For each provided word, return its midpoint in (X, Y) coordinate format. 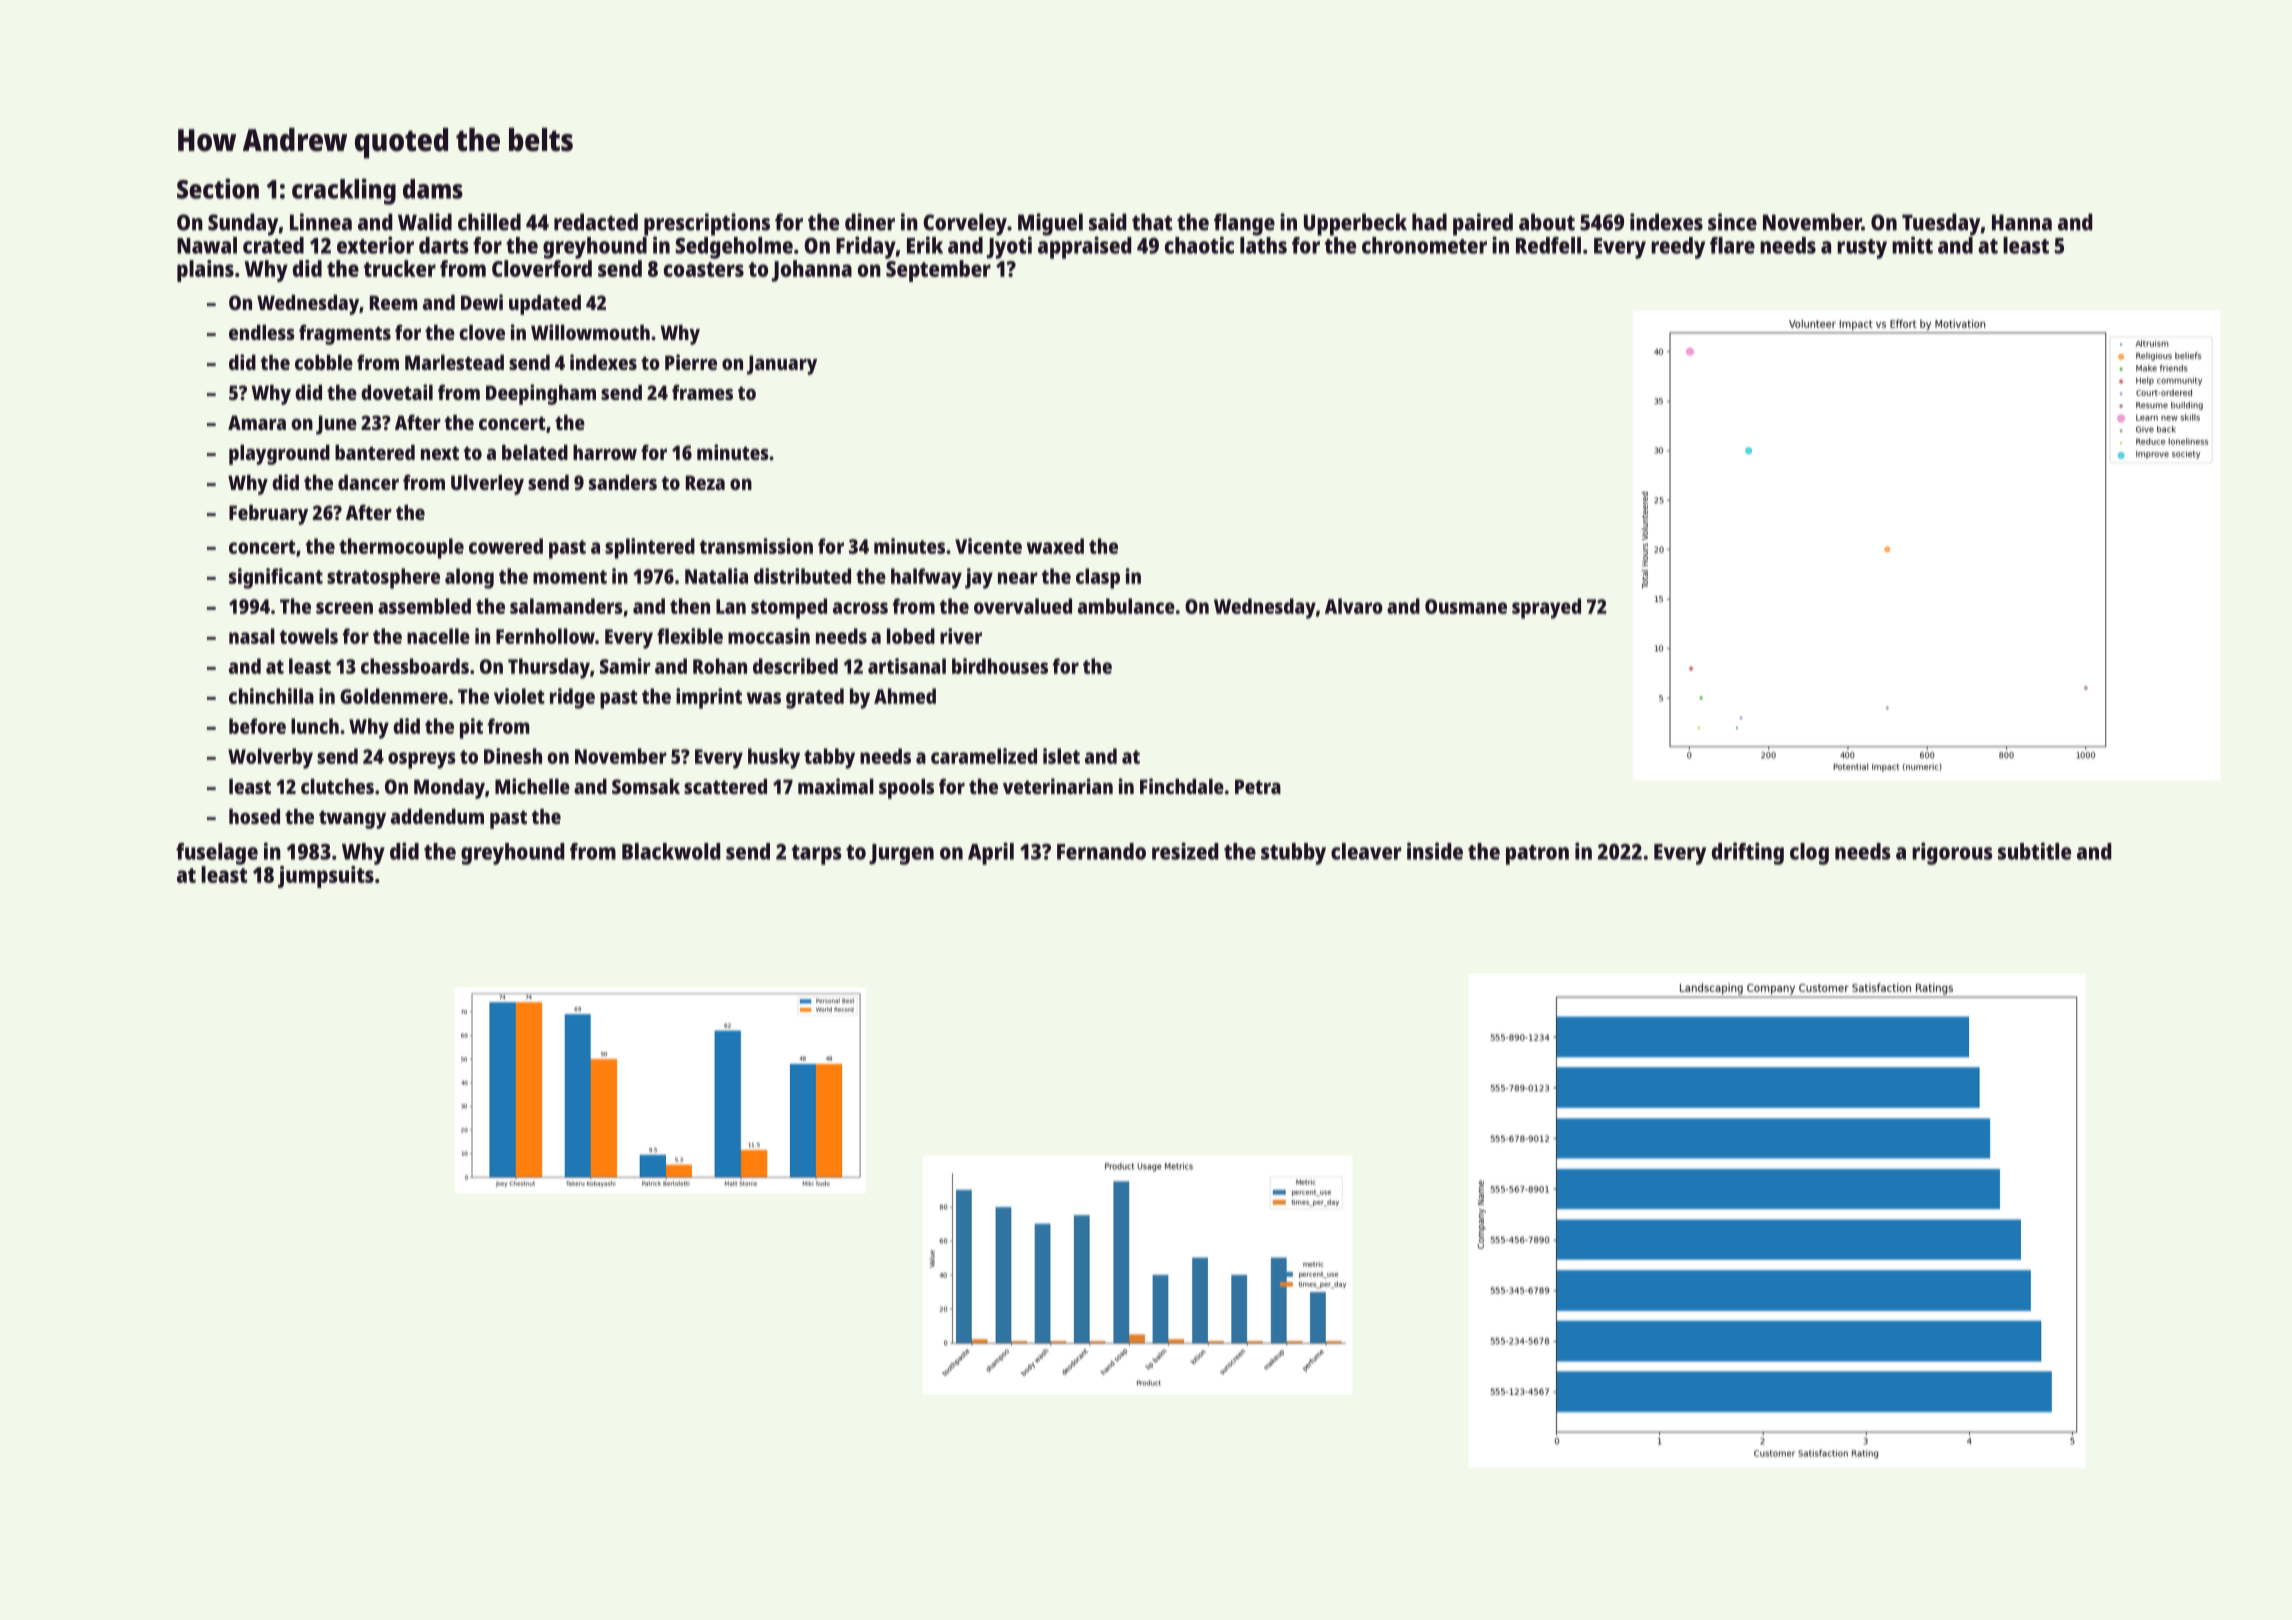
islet (1061, 756)
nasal (252, 636)
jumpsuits (326, 877)
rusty (1862, 249)
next (440, 453)
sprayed (1546, 608)
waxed (1055, 546)
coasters (704, 269)
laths (1263, 245)
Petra (1258, 786)
